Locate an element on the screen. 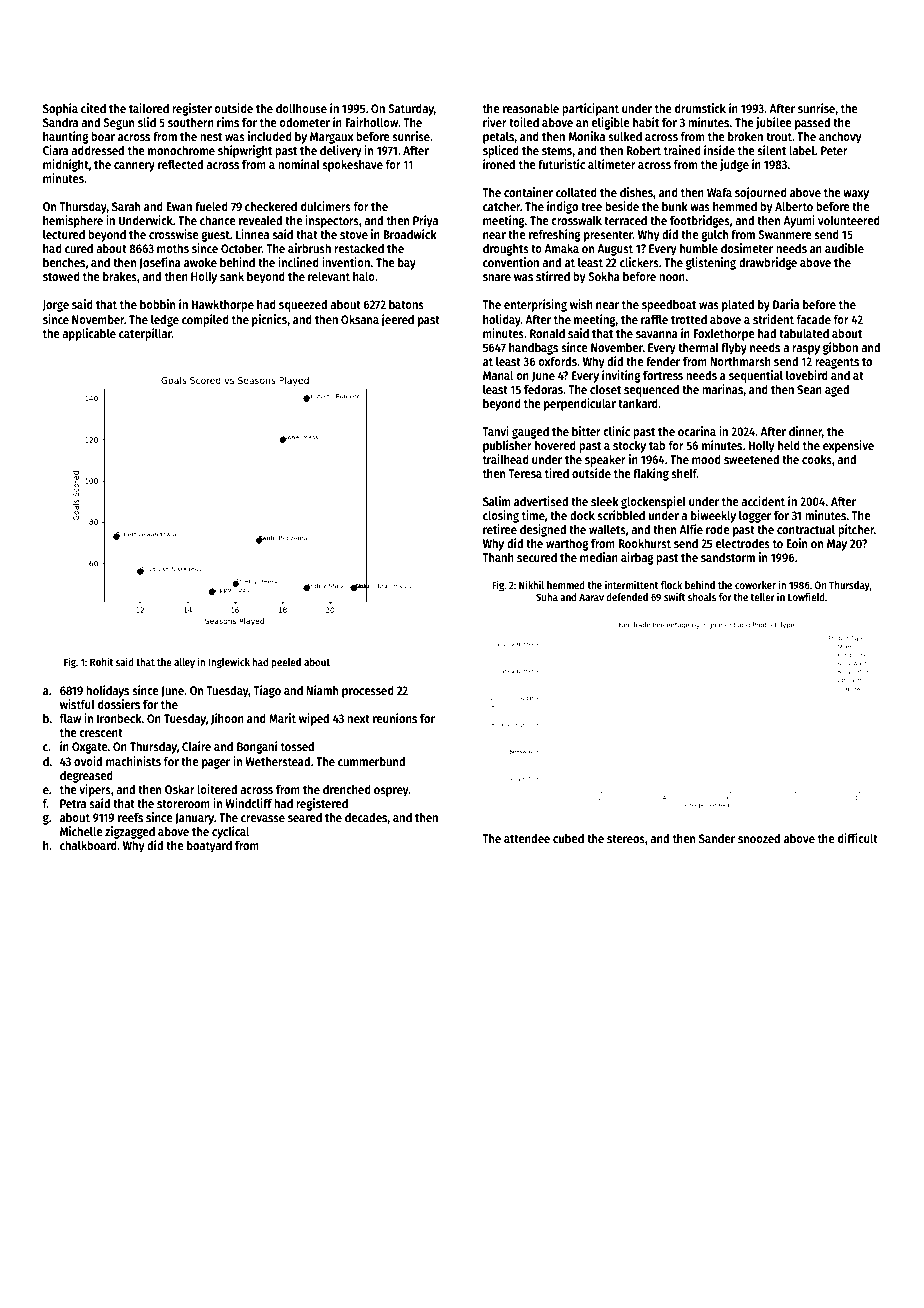 The width and height of the screenshot is (924, 1308). Peter is located at coordinates (834, 150).
